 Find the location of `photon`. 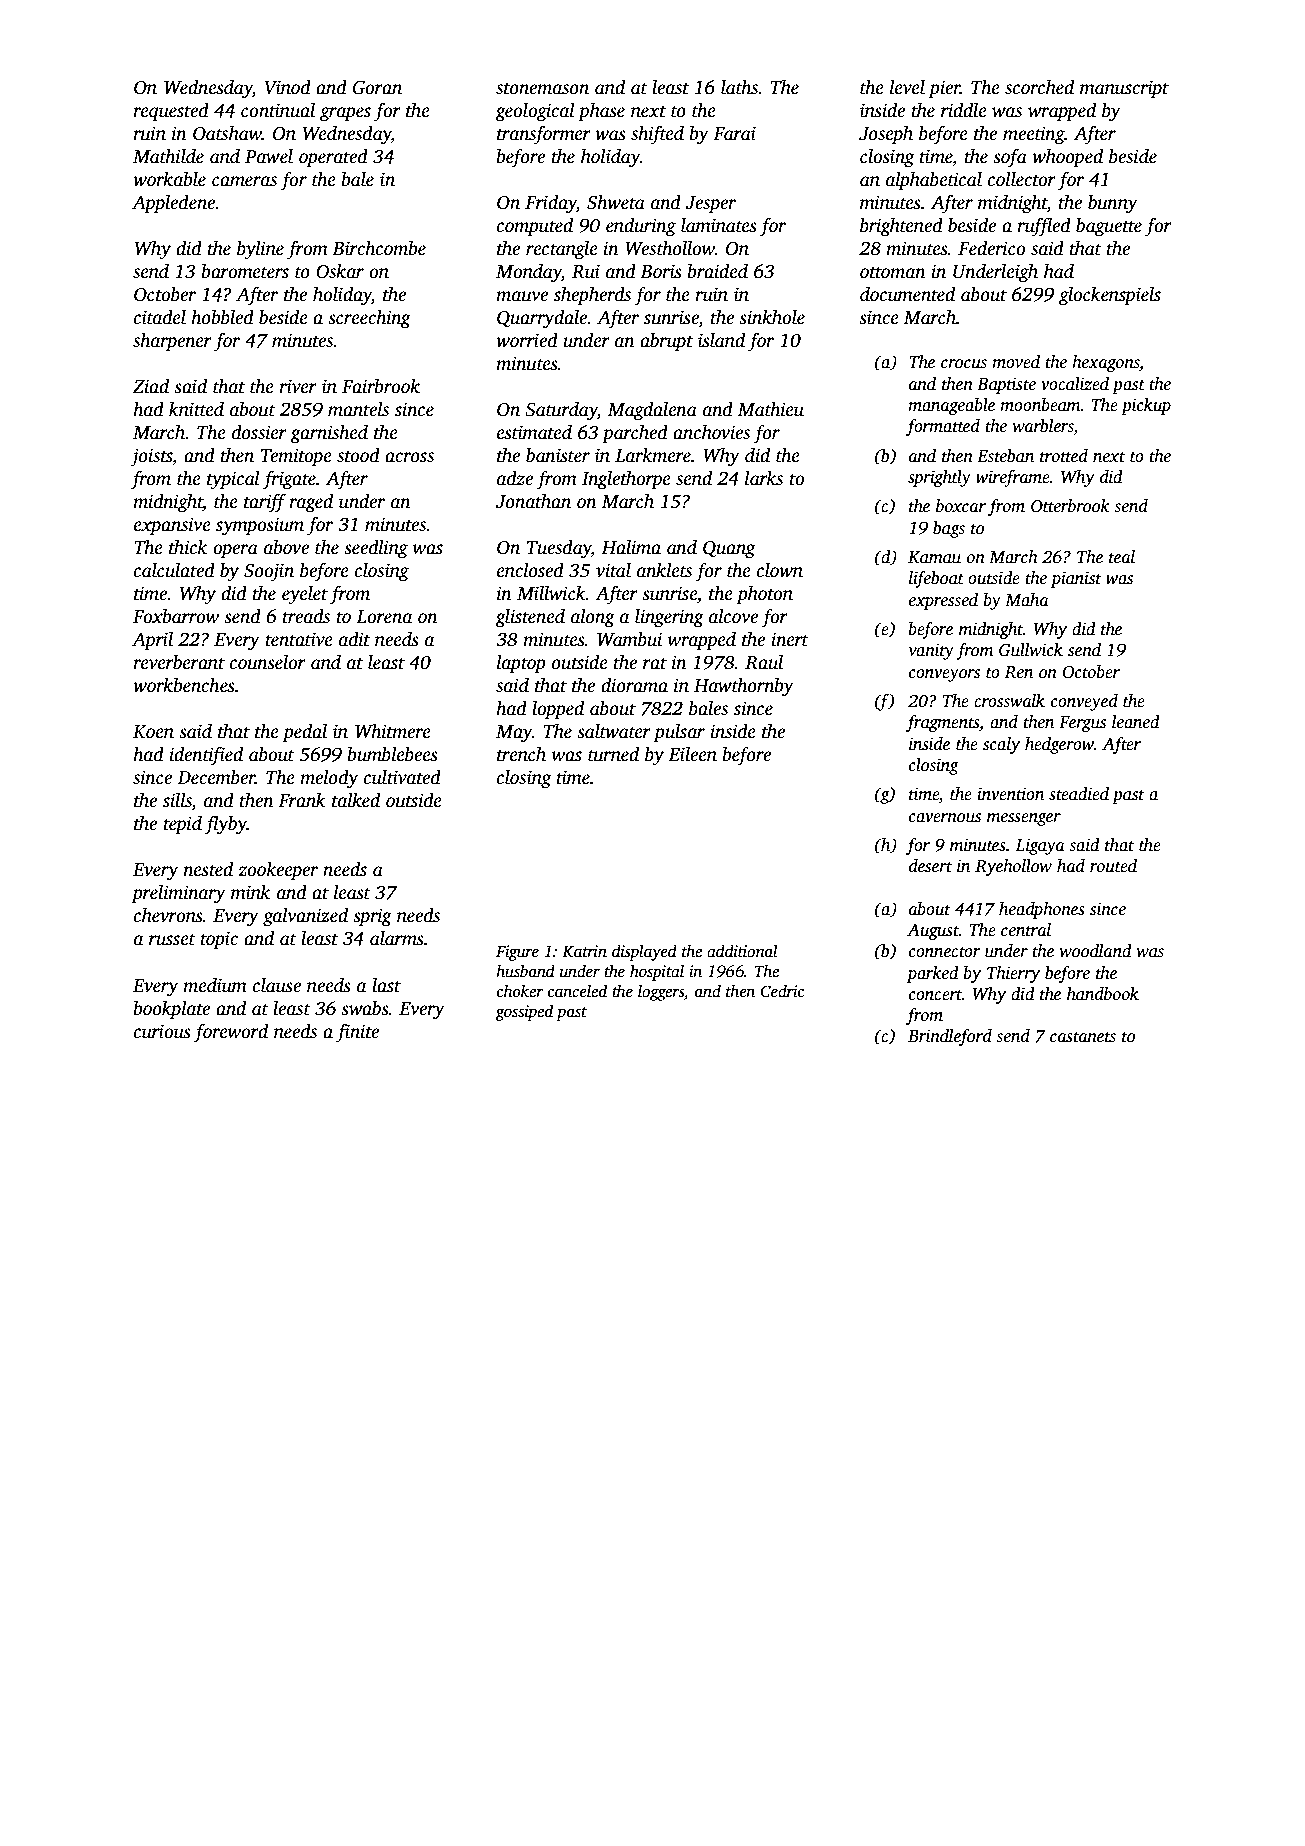

photon is located at coordinates (764, 595).
